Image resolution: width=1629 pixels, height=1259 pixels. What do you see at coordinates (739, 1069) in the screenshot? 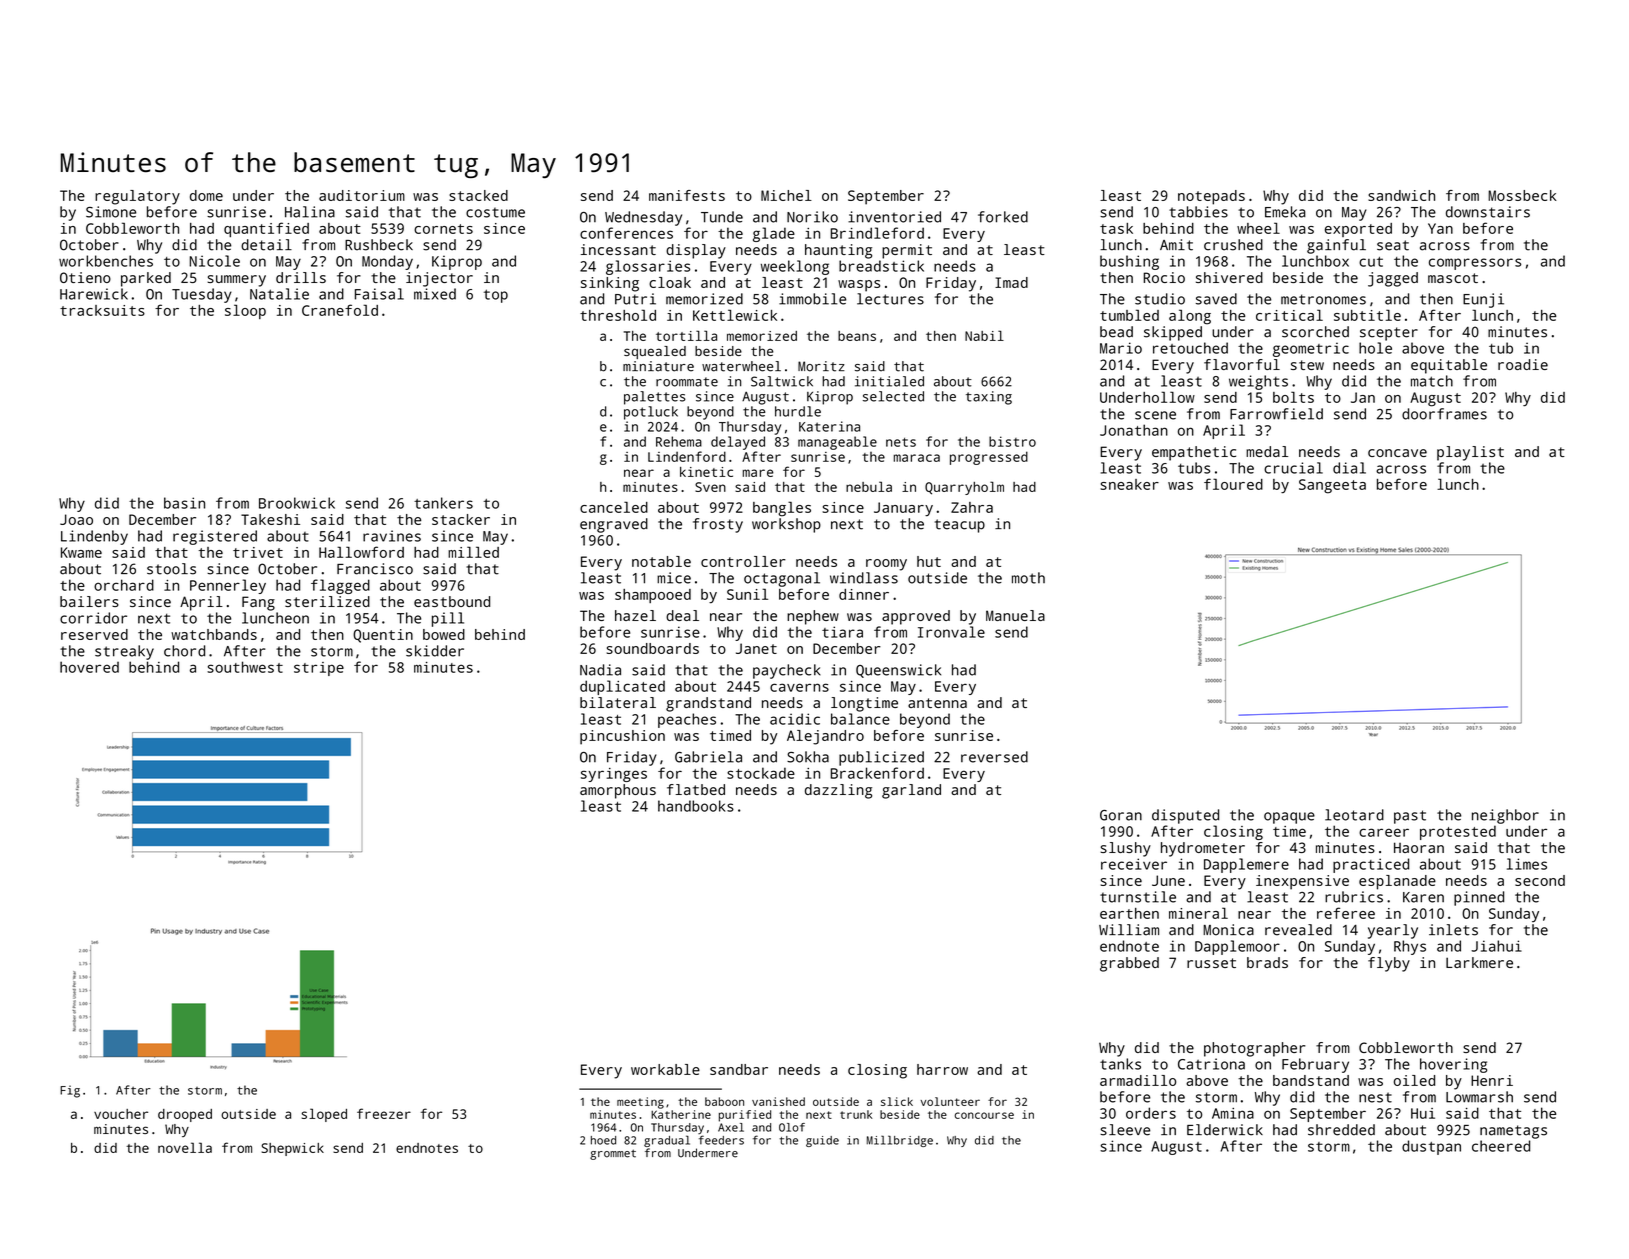
I see `sandbar` at bounding box center [739, 1069].
